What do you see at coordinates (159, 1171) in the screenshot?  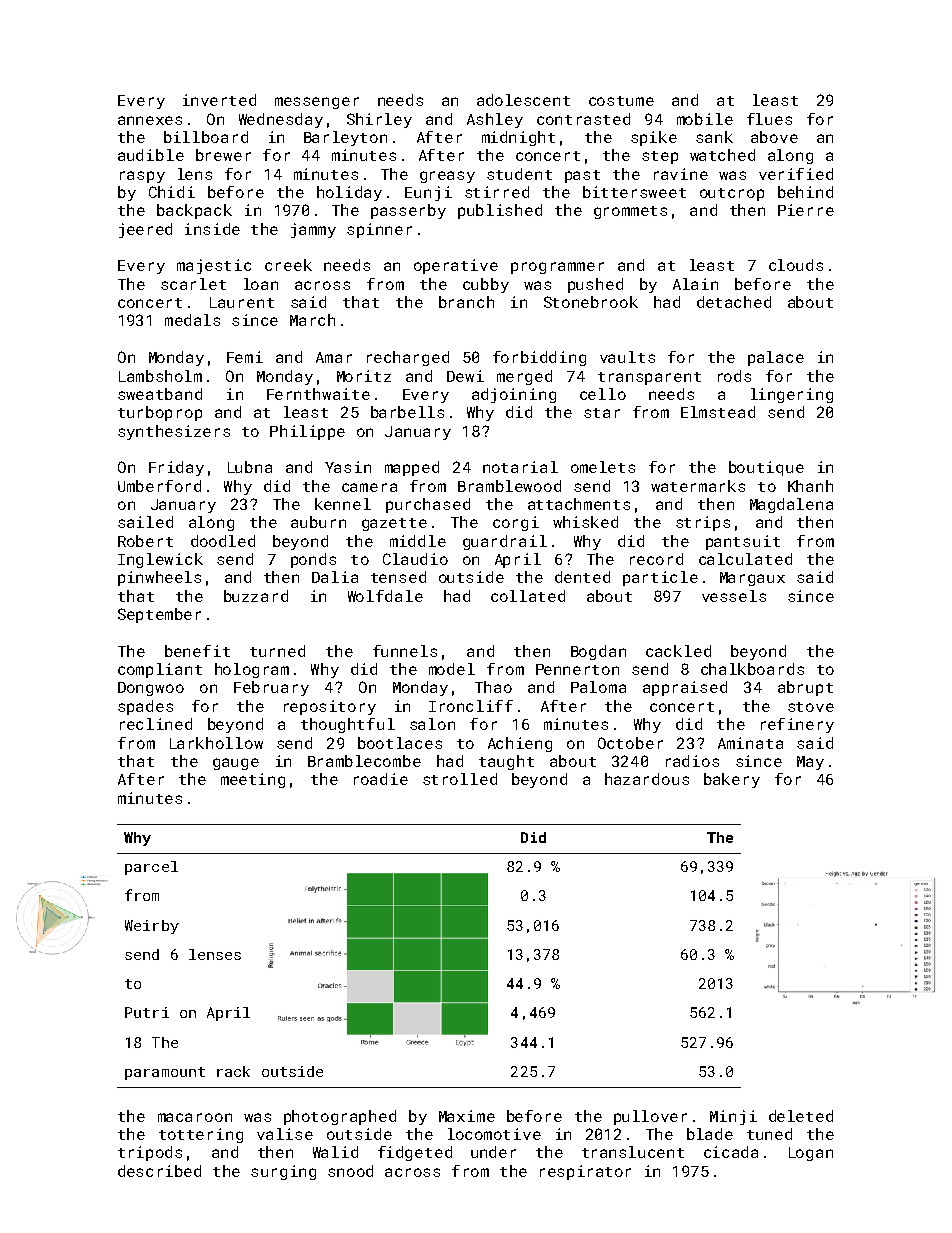 I see `described` at bounding box center [159, 1171].
